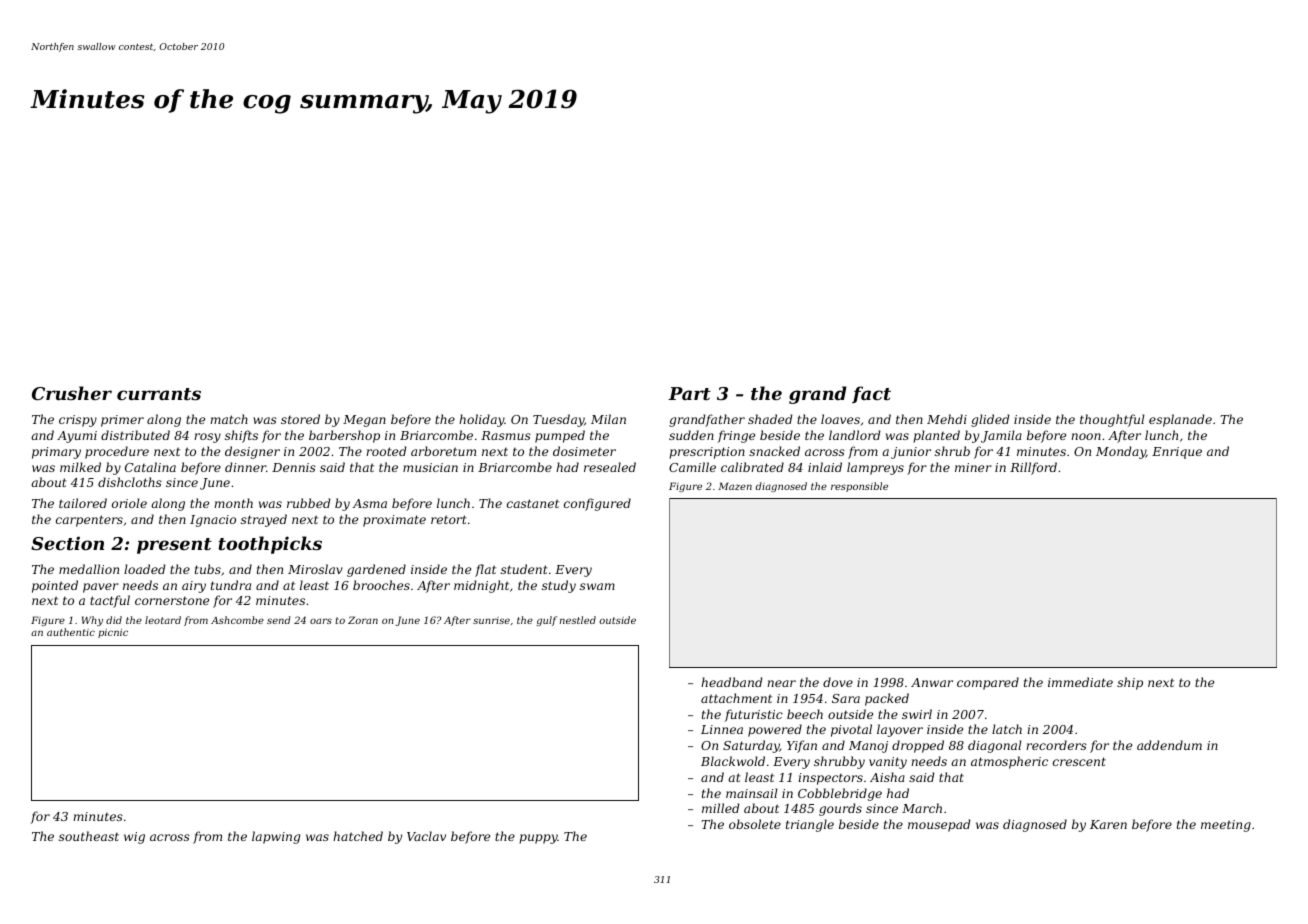  Describe the element at coordinates (775, 730) in the screenshot. I see `powered` at that location.
